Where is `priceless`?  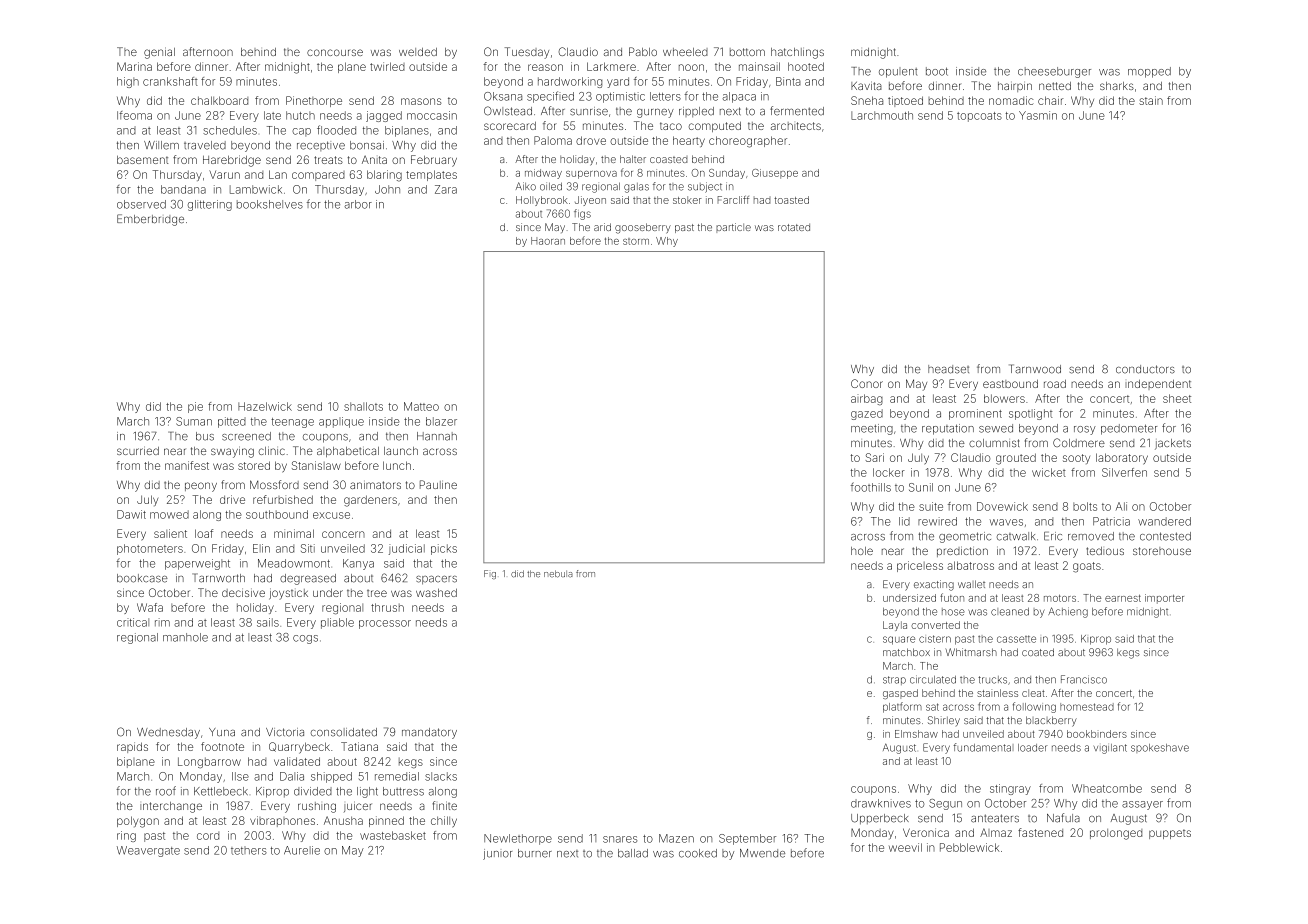 priceless is located at coordinates (920, 566).
